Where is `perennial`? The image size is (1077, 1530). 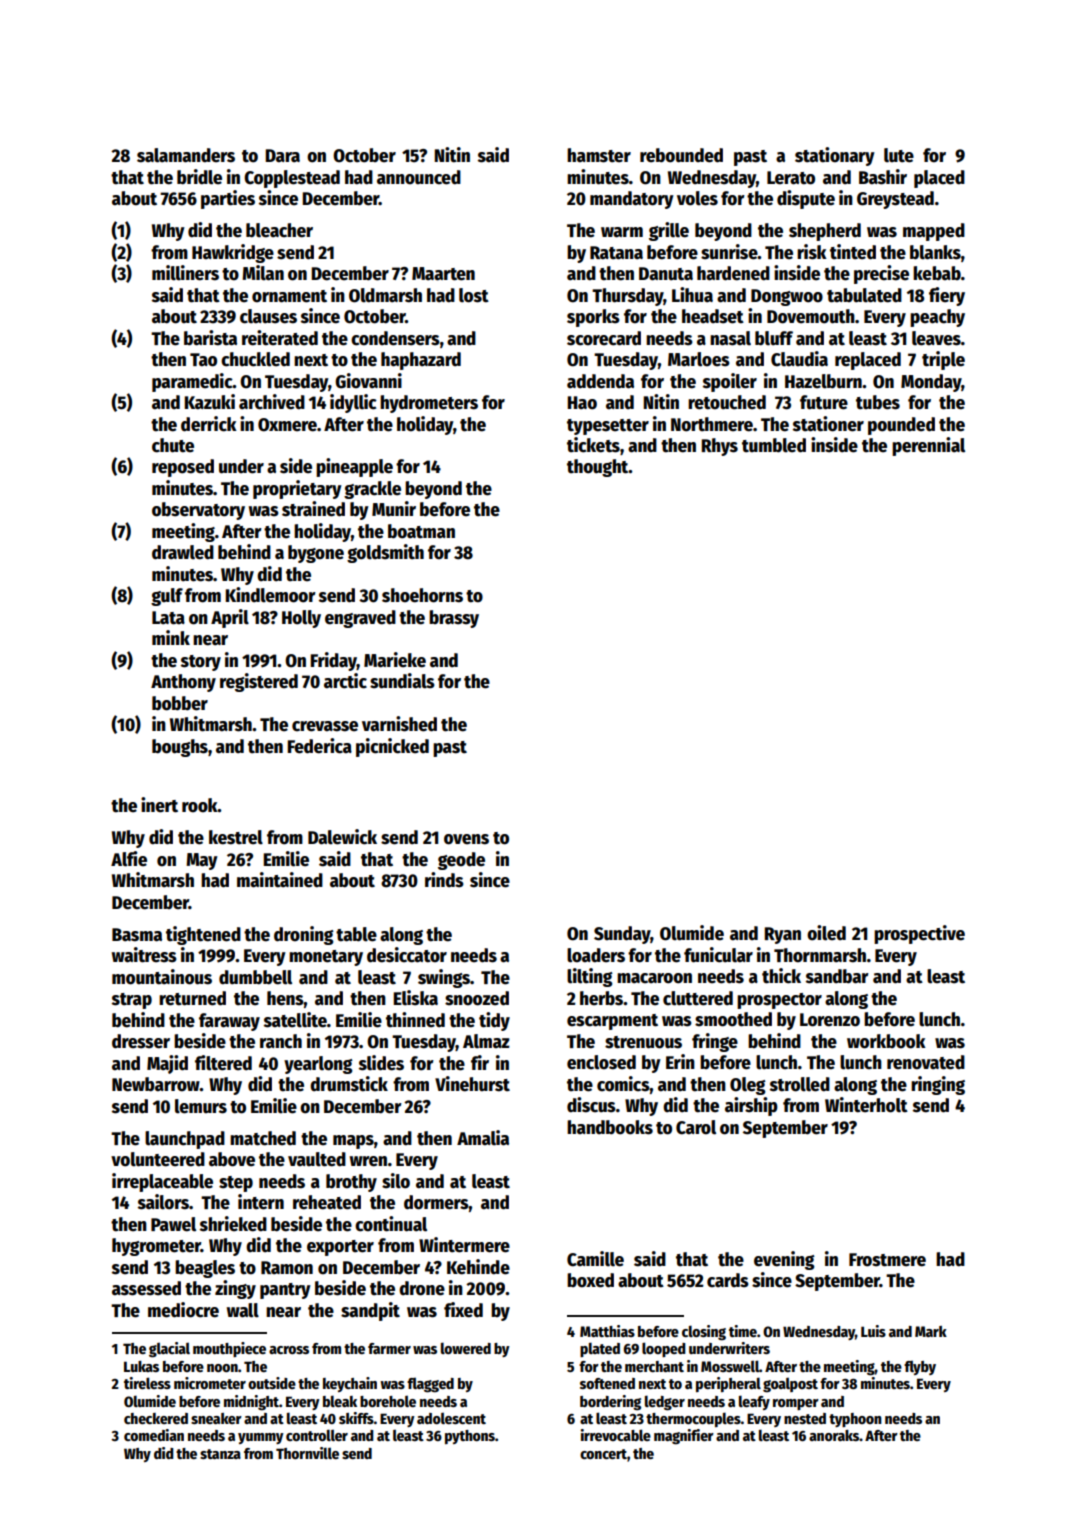 perennial is located at coordinates (928, 446).
